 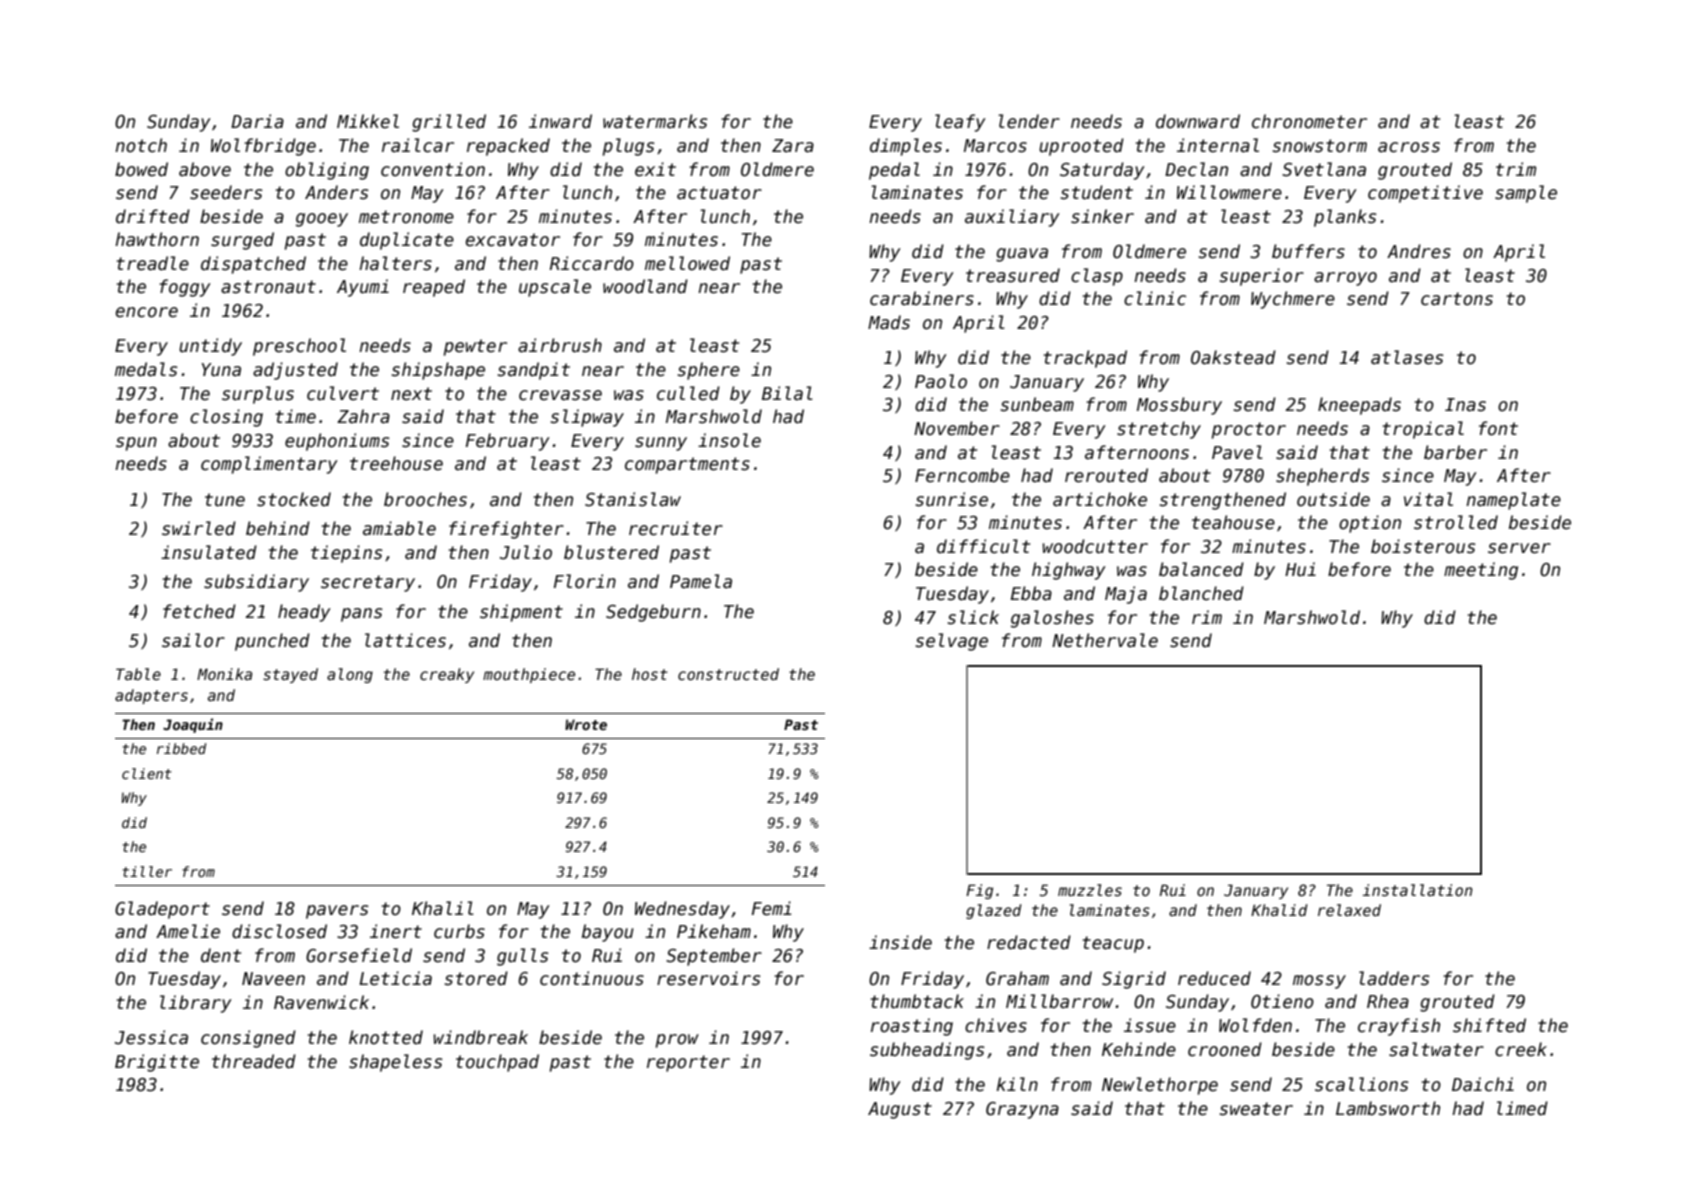 I want to click on shapeless, so click(x=395, y=1063).
